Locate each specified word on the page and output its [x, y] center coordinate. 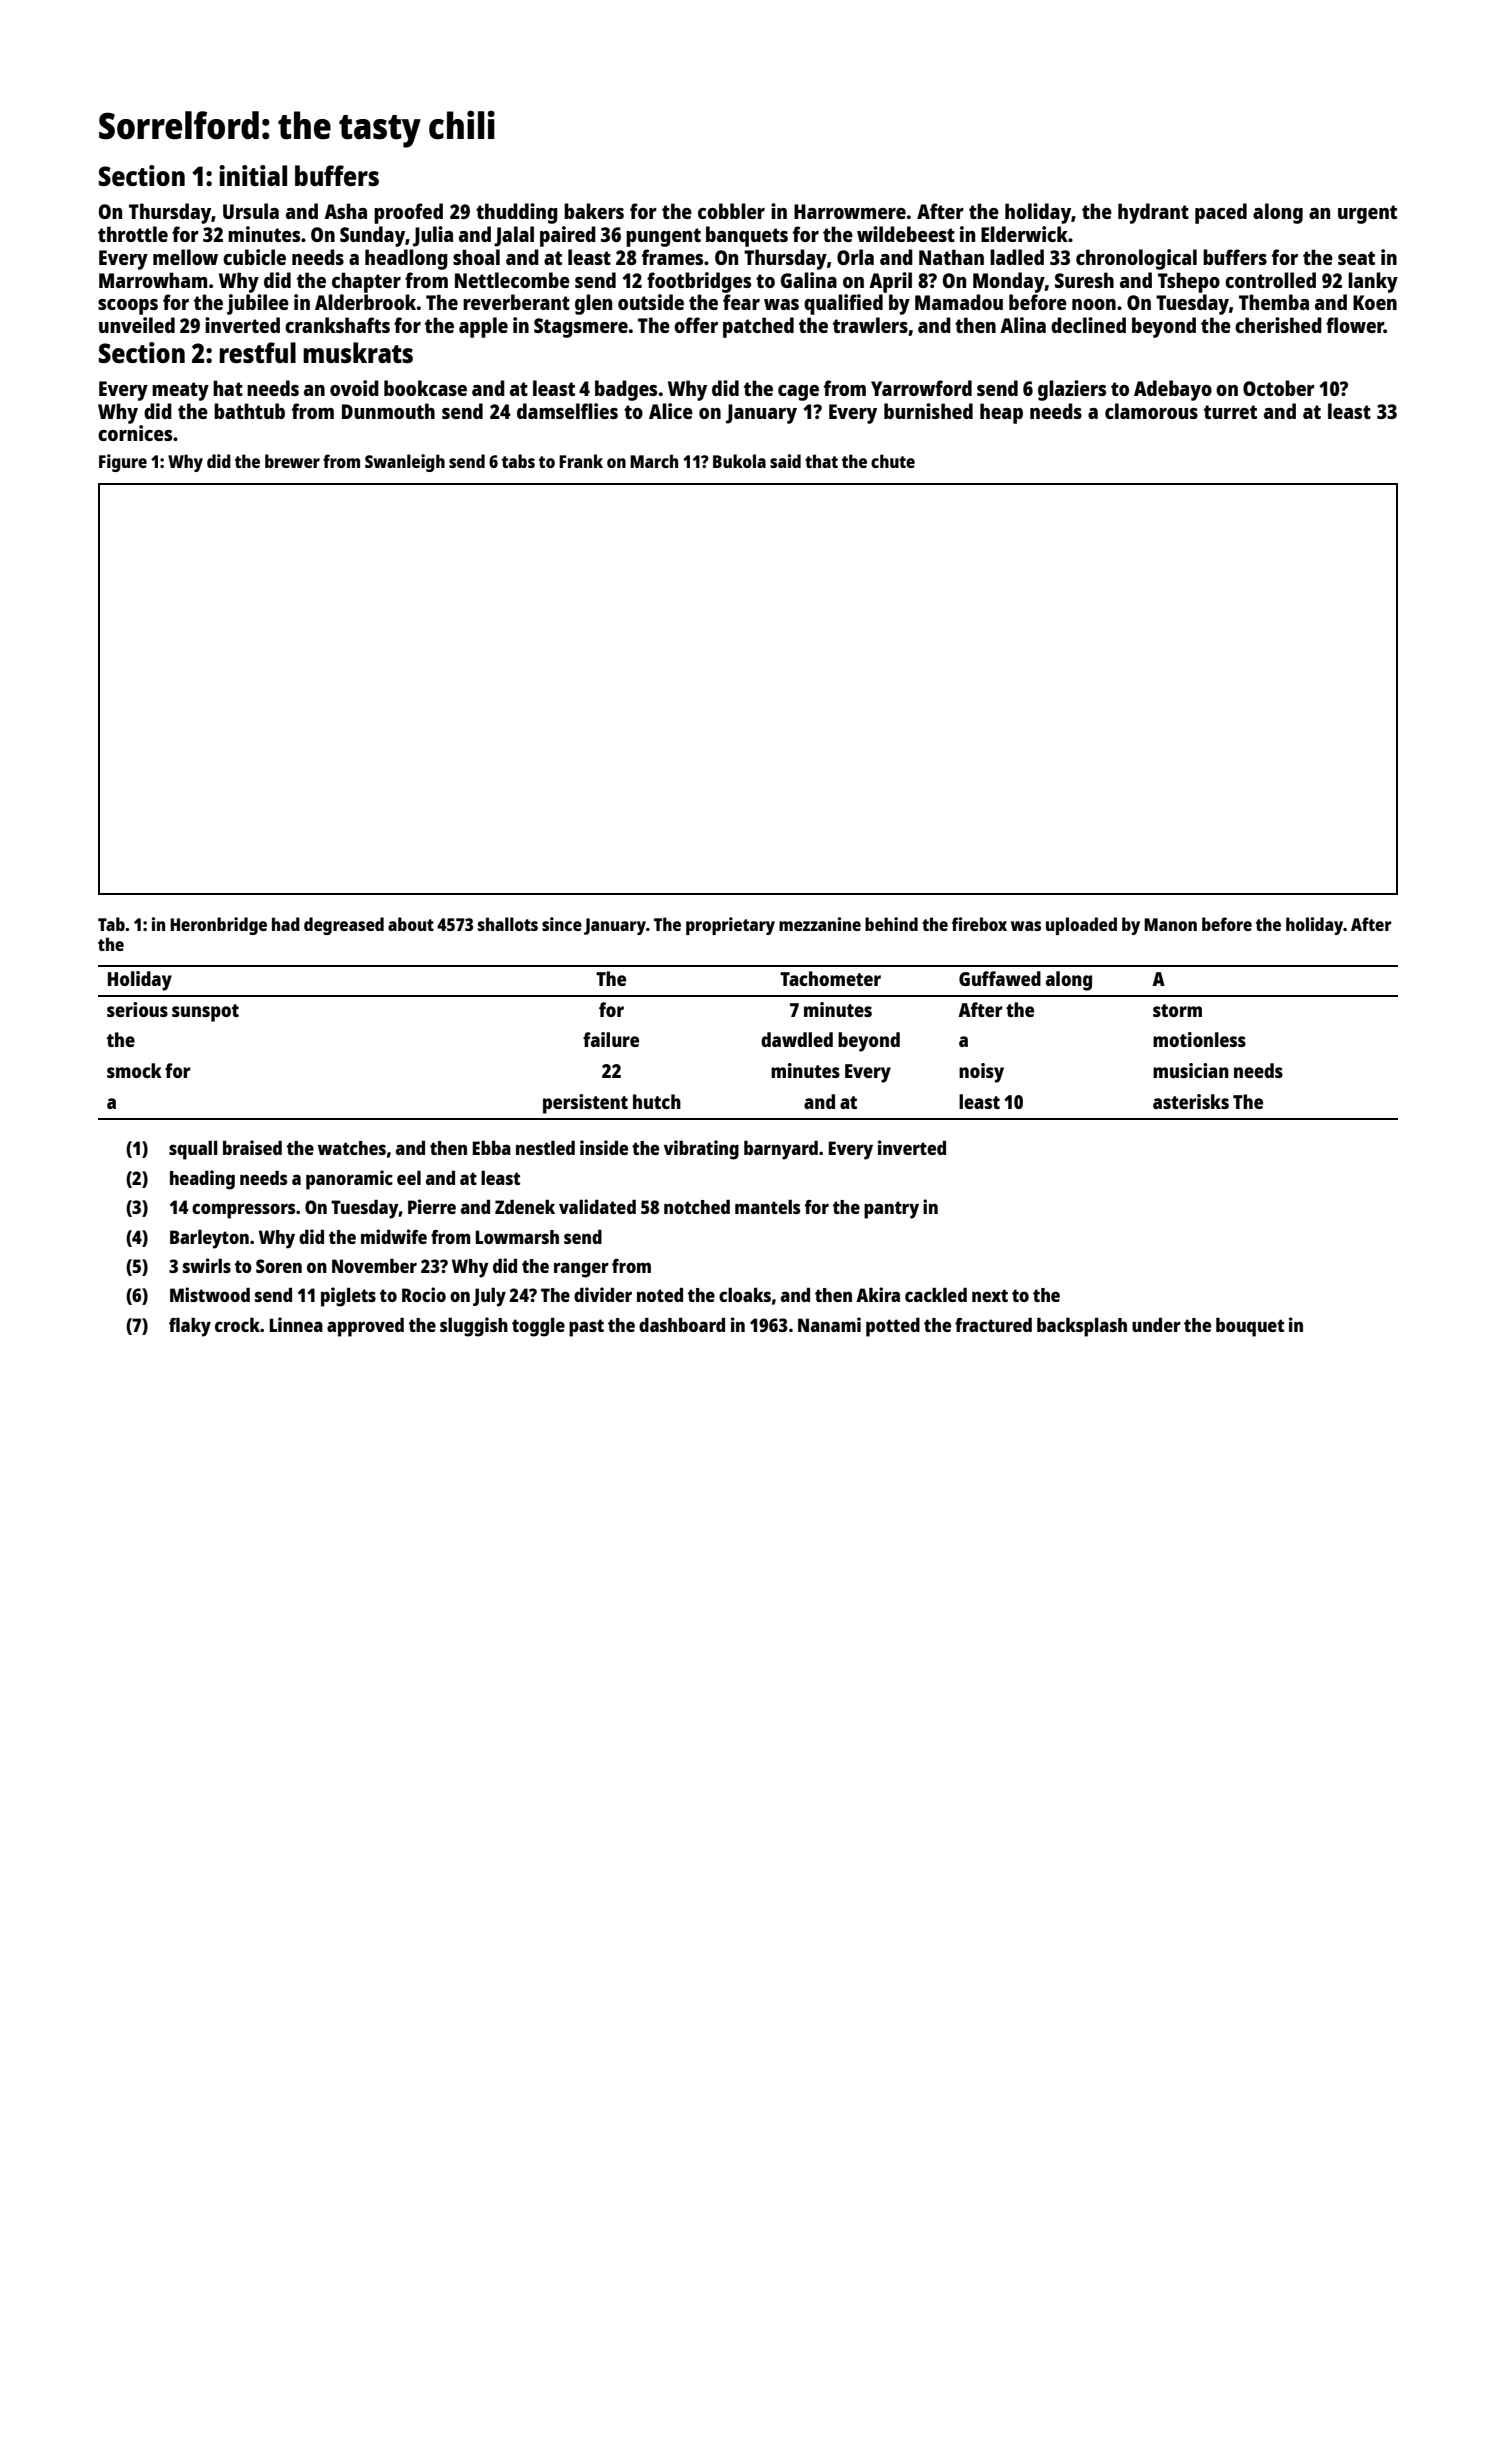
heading [202, 1180]
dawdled [797, 1039]
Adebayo [1173, 390]
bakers [594, 211]
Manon [1170, 924]
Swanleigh [405, 463]
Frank [581, 461]
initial [253, 175]
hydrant [1153, 213]
